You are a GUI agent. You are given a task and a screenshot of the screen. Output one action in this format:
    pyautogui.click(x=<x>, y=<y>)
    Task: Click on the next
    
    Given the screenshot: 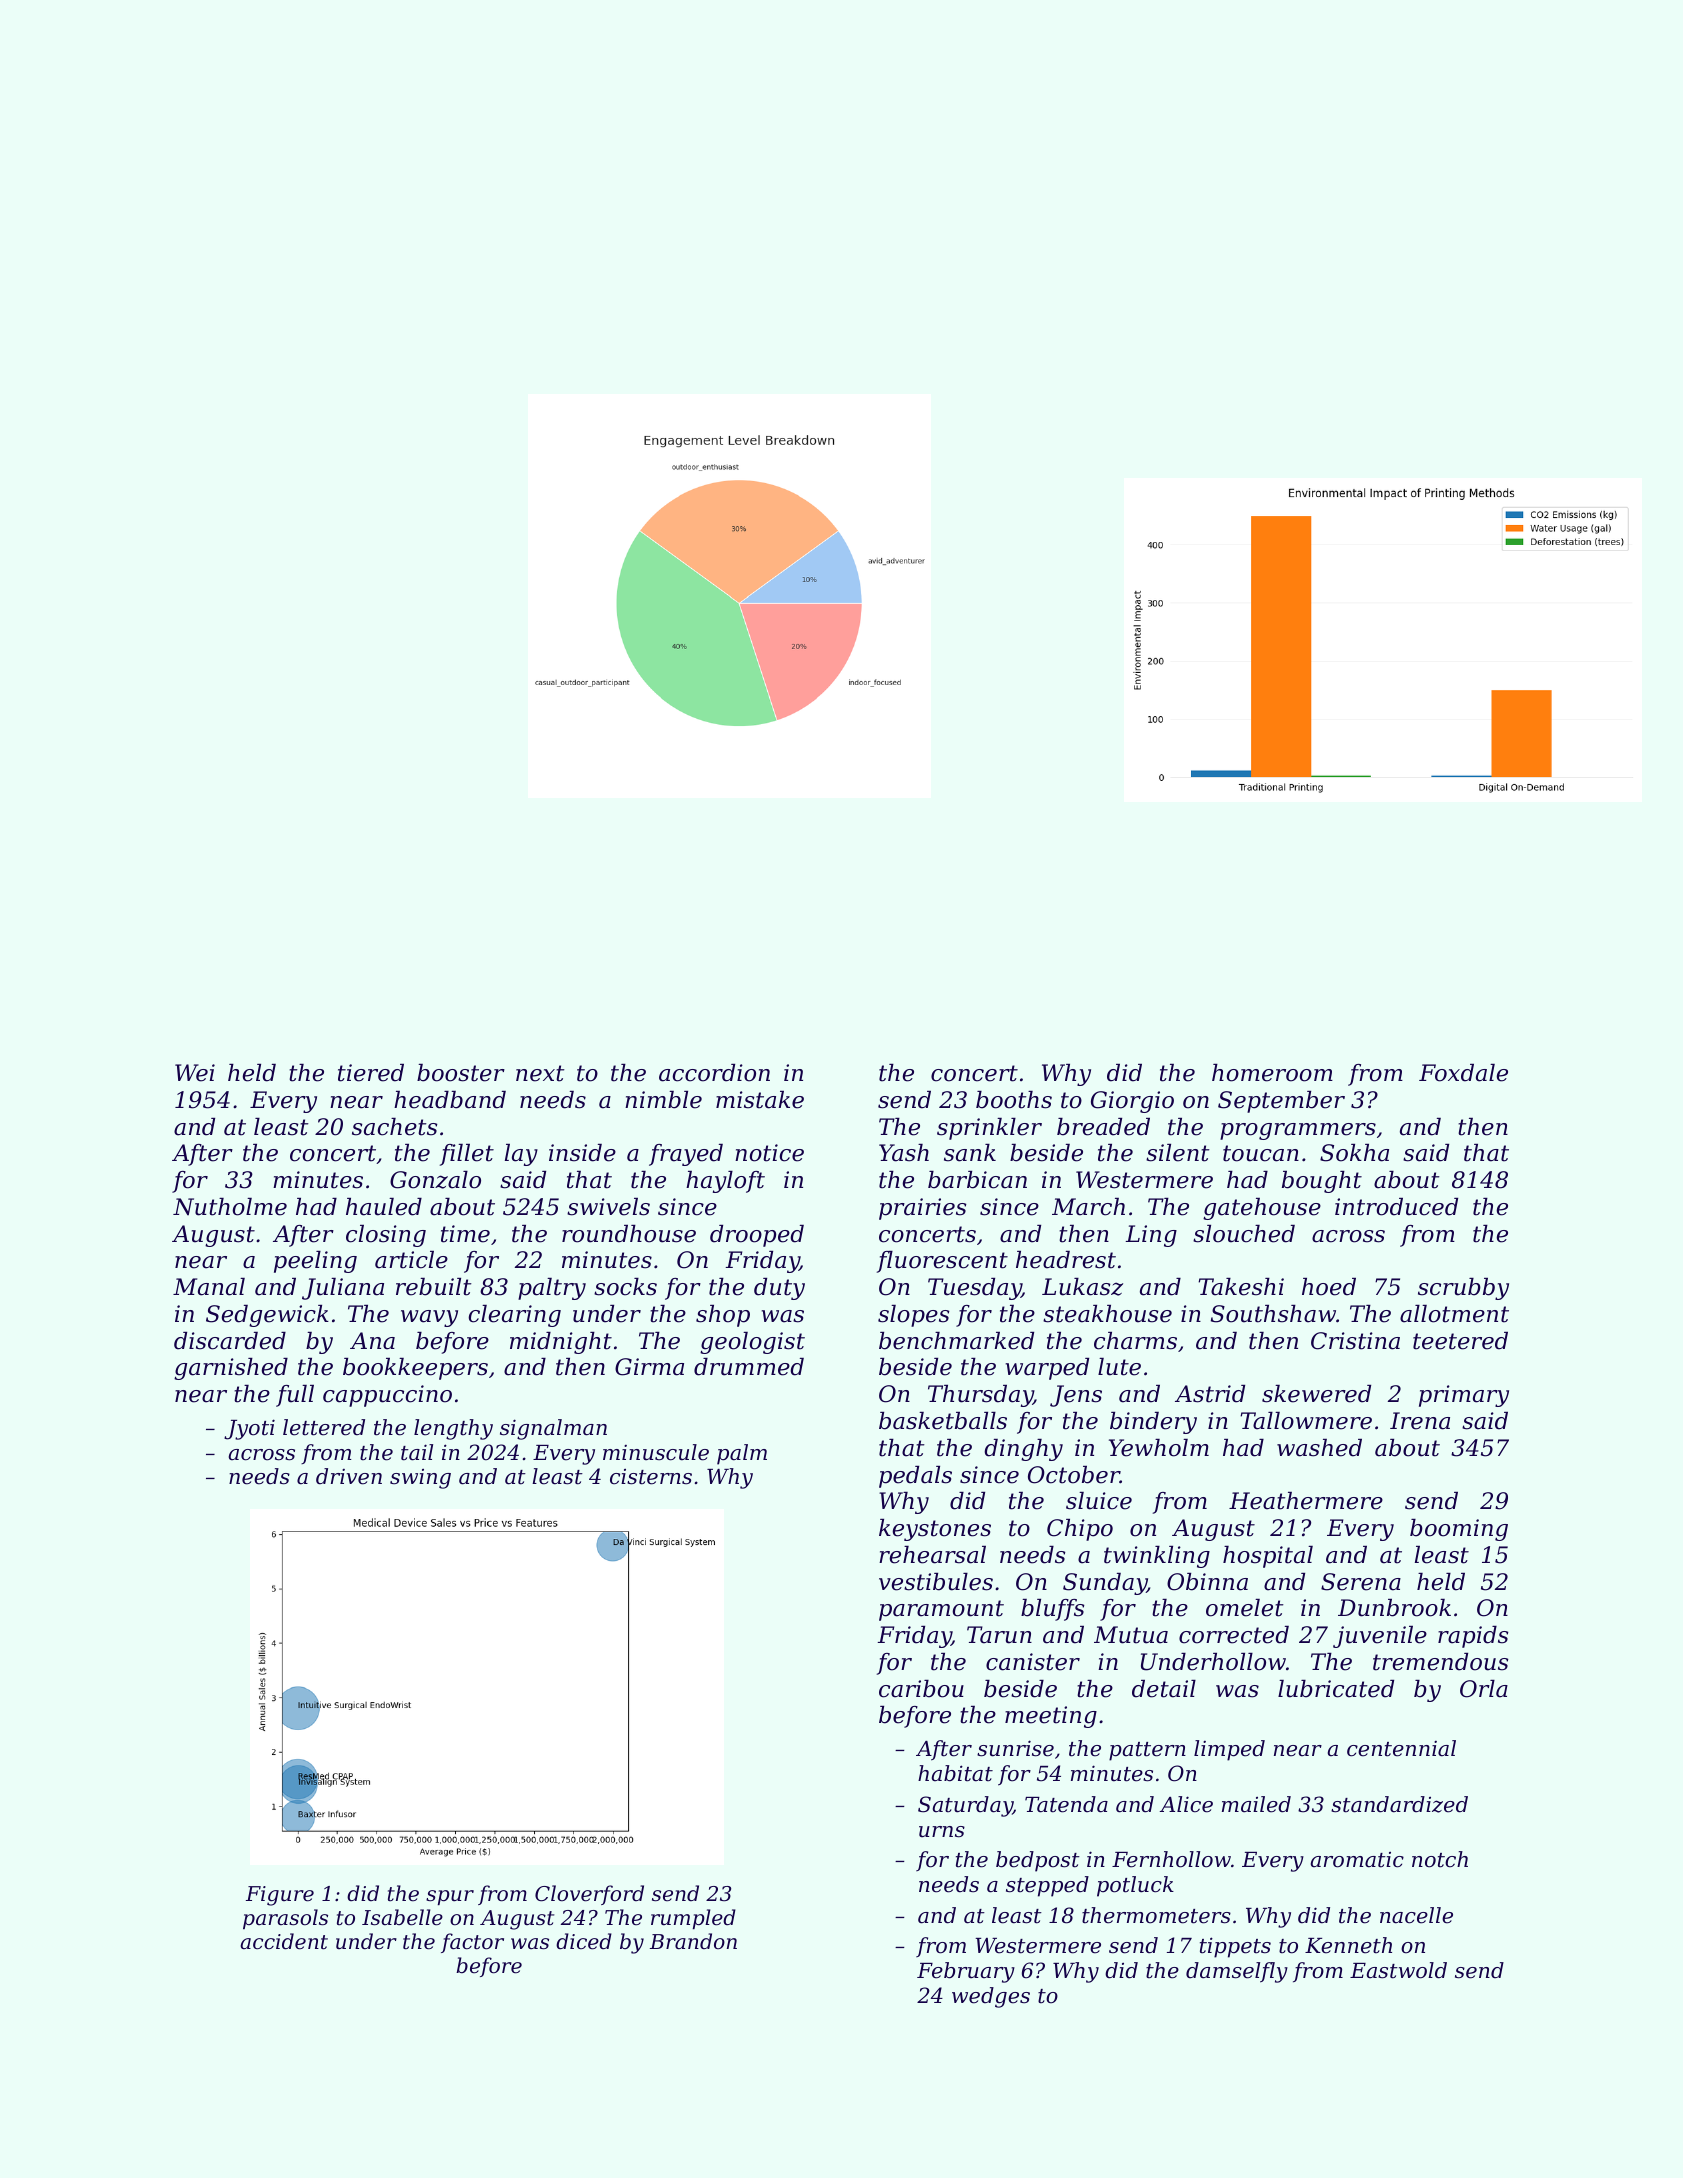 What is the action you would take?
    pyautogui.click(x=540, y=1073)
